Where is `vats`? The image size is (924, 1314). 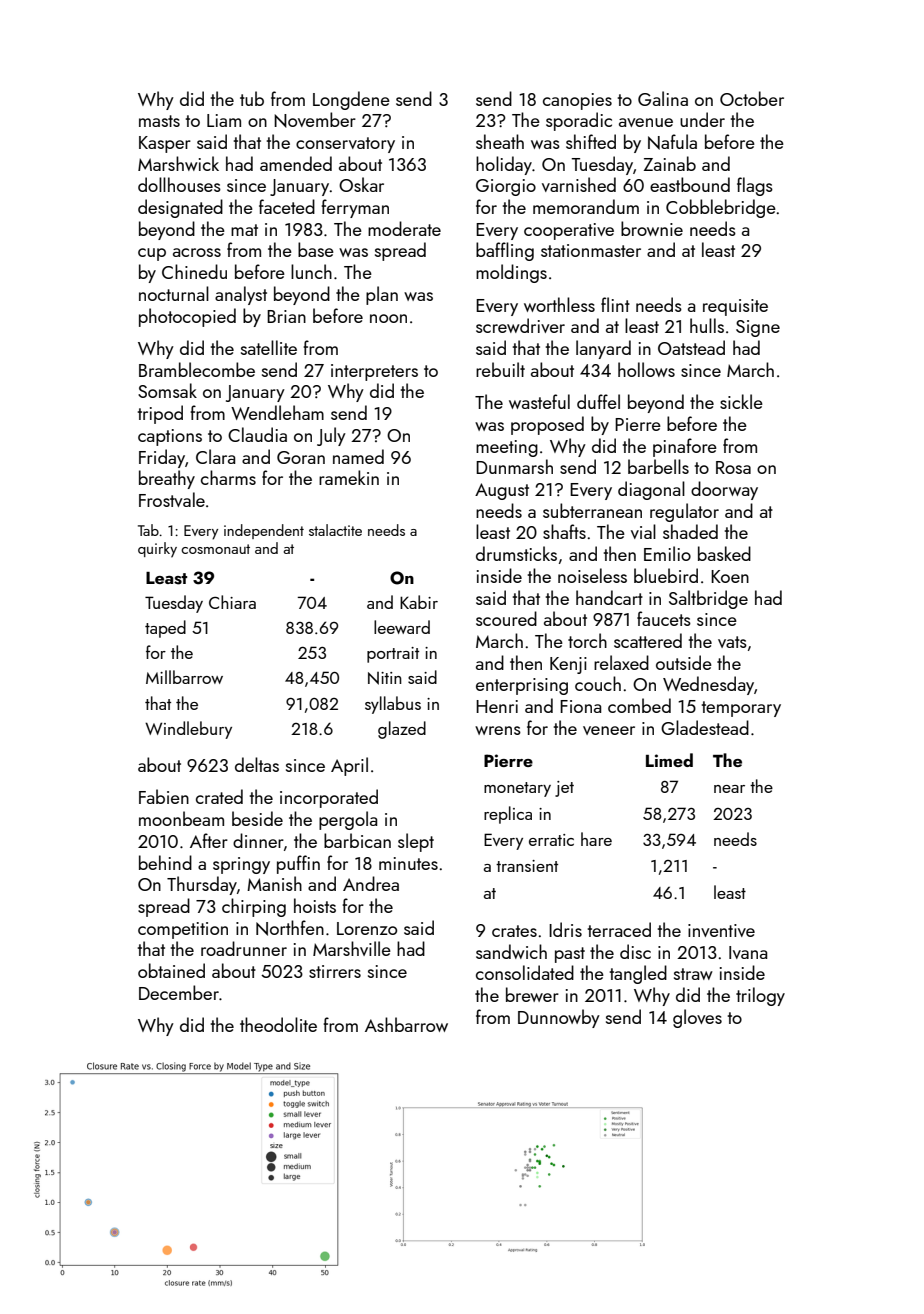 vats is located at coordinates (732, 642).
